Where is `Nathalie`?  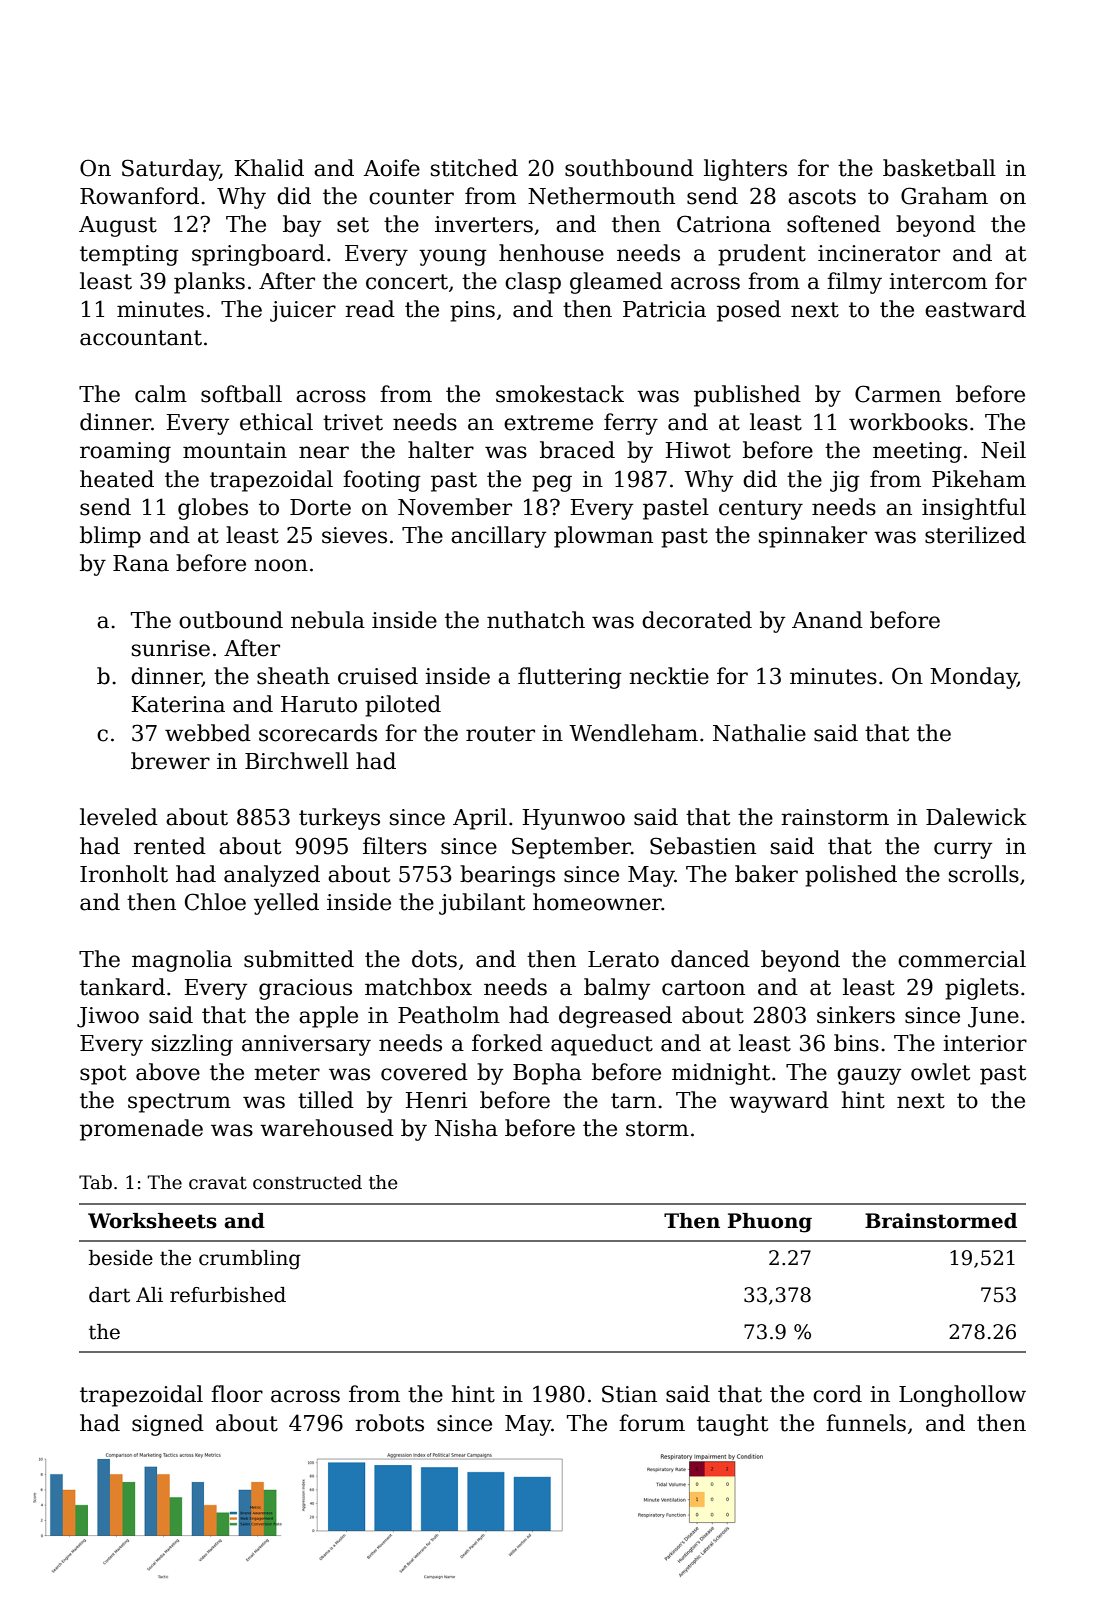
Nathalie is located at coordinates (759, 733).
